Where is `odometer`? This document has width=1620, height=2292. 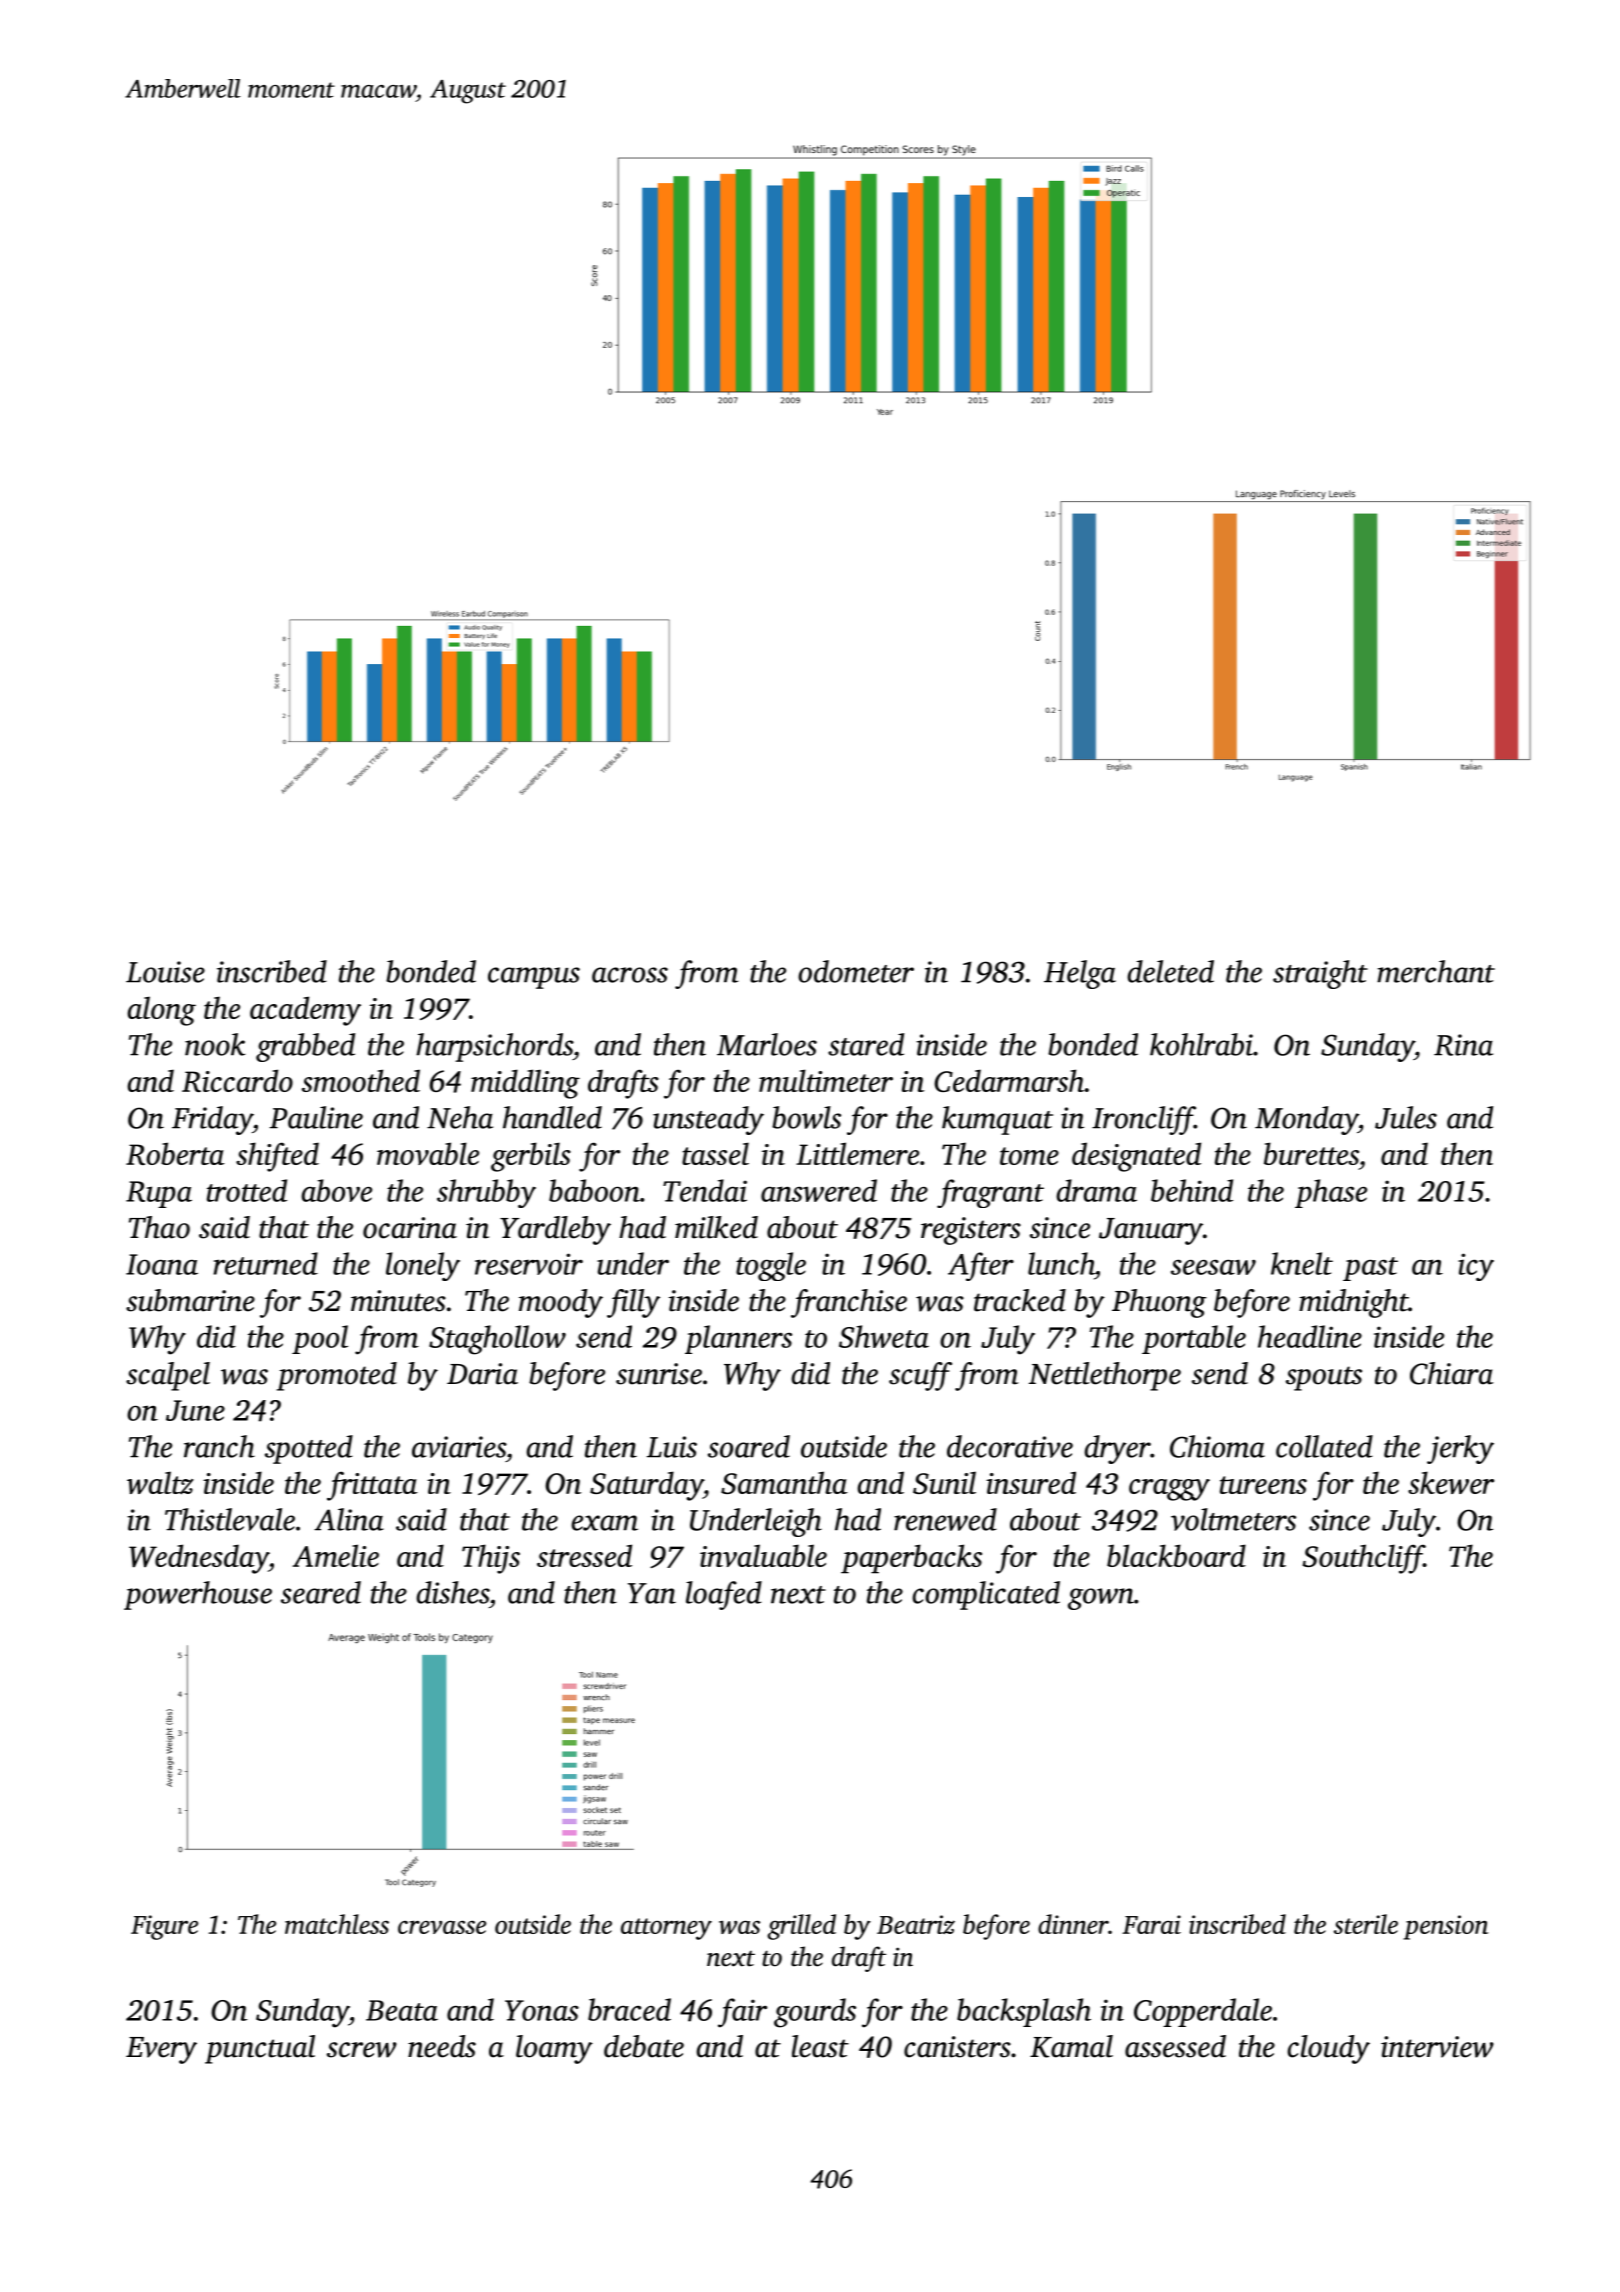 odometer is located at coordinates (856, 971).
